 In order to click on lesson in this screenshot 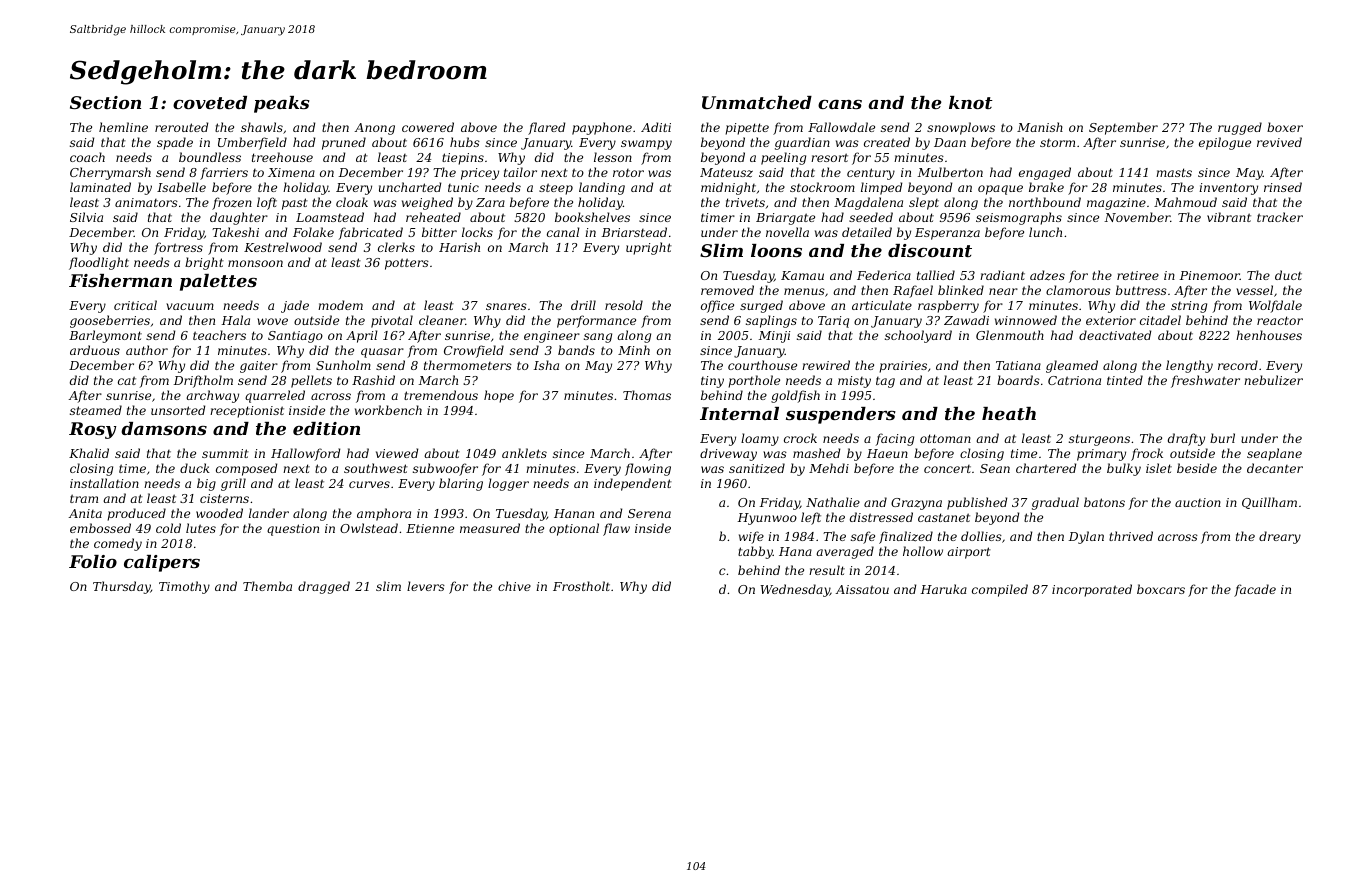, I will do `click(613, 157)`.
